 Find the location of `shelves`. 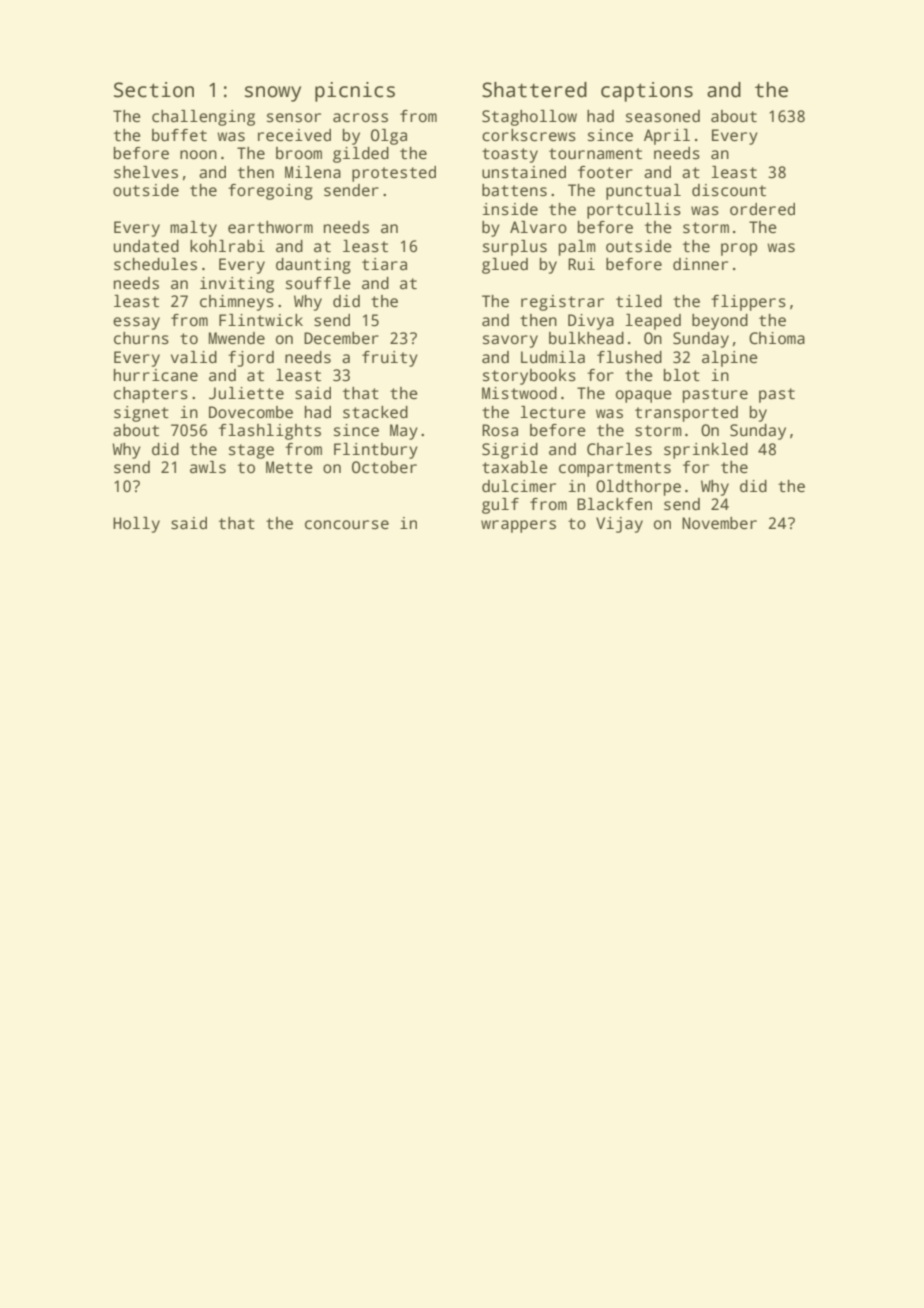

shelves is located at coordinates (146, 172).
